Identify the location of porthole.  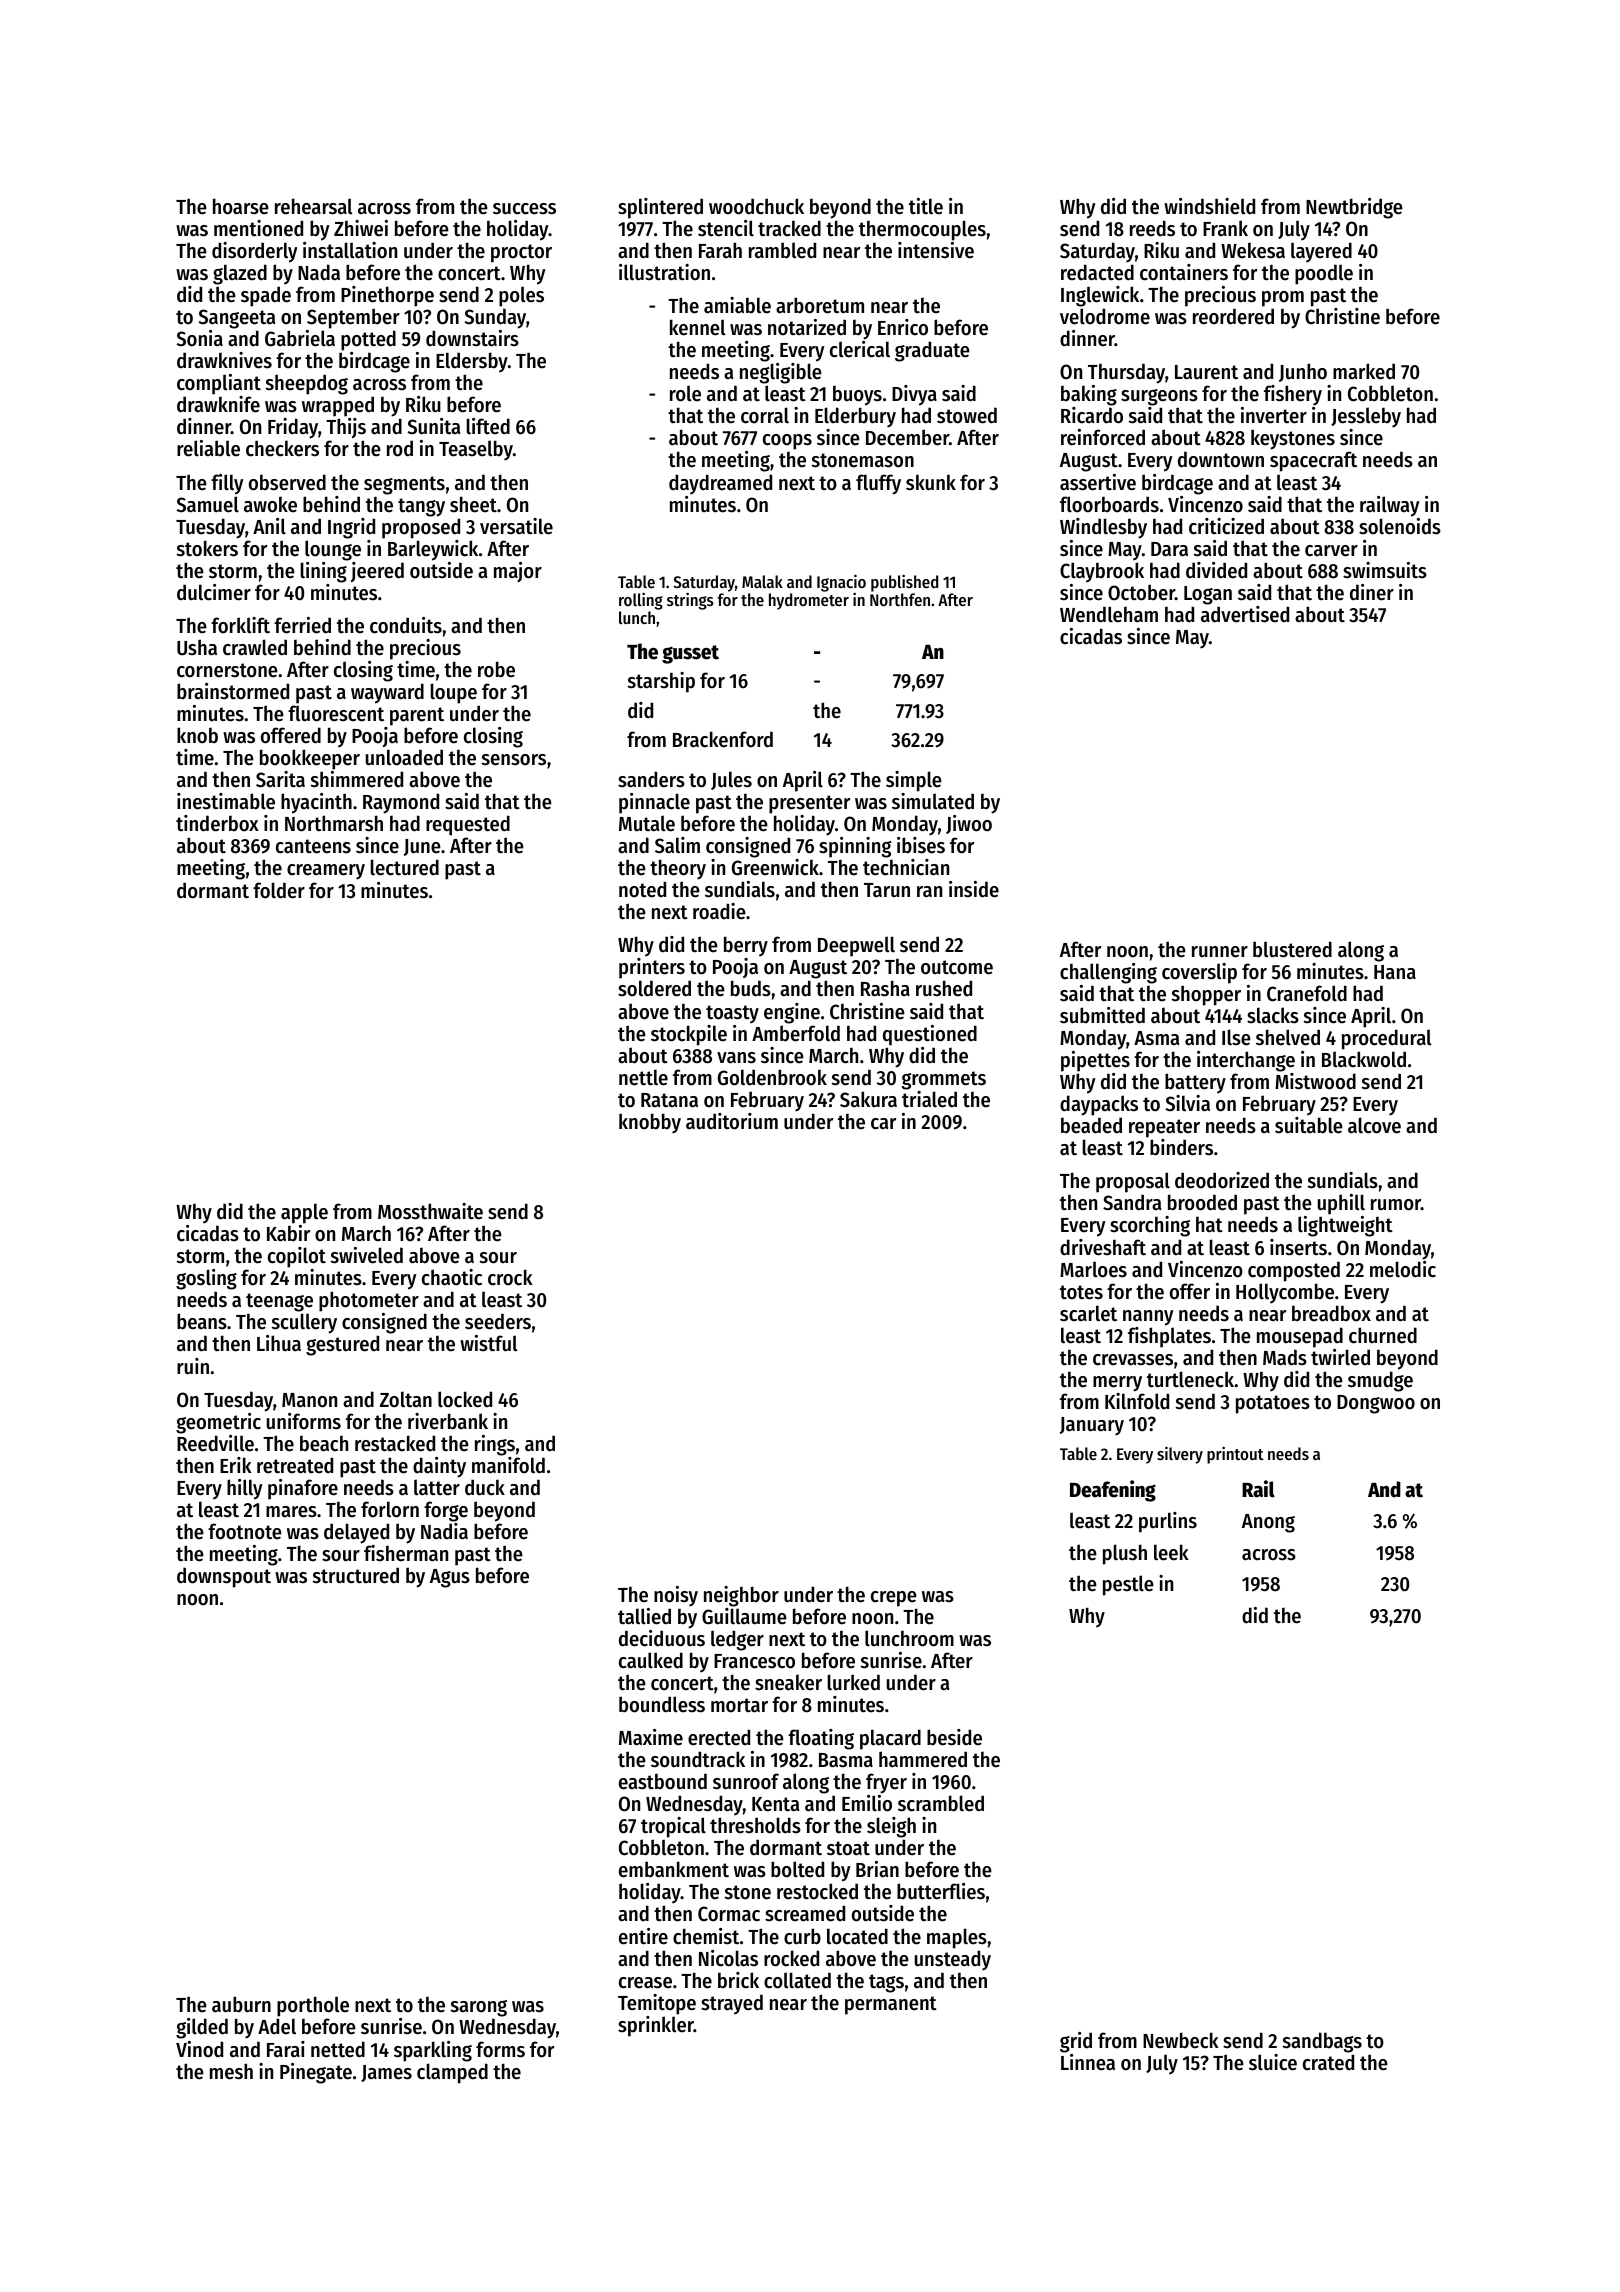
(313, 2006).
